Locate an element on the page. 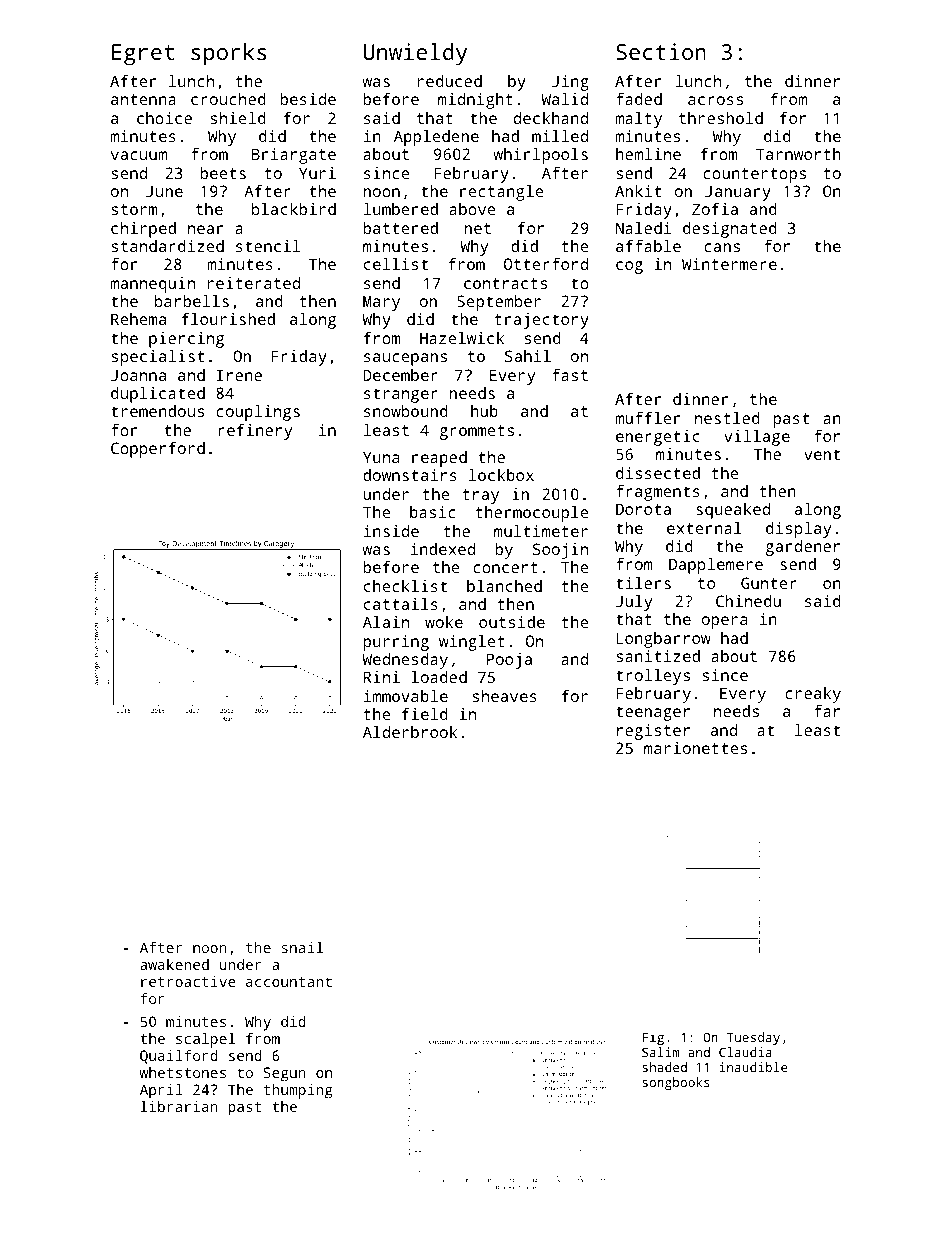 This document has height=1233, width=952. Section is located at coordinates (661, 51).
